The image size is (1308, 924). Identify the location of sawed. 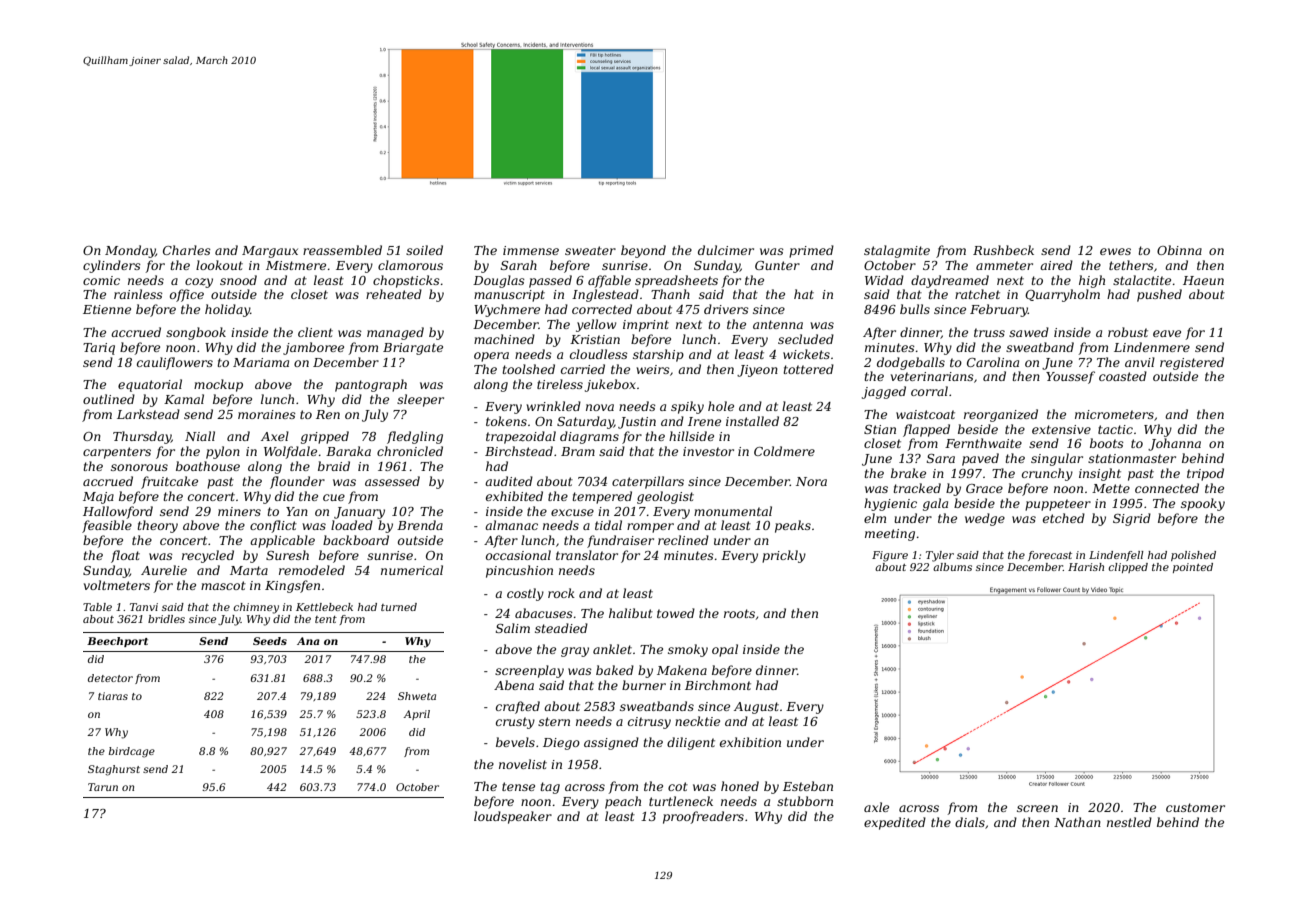
(1029, 332).
